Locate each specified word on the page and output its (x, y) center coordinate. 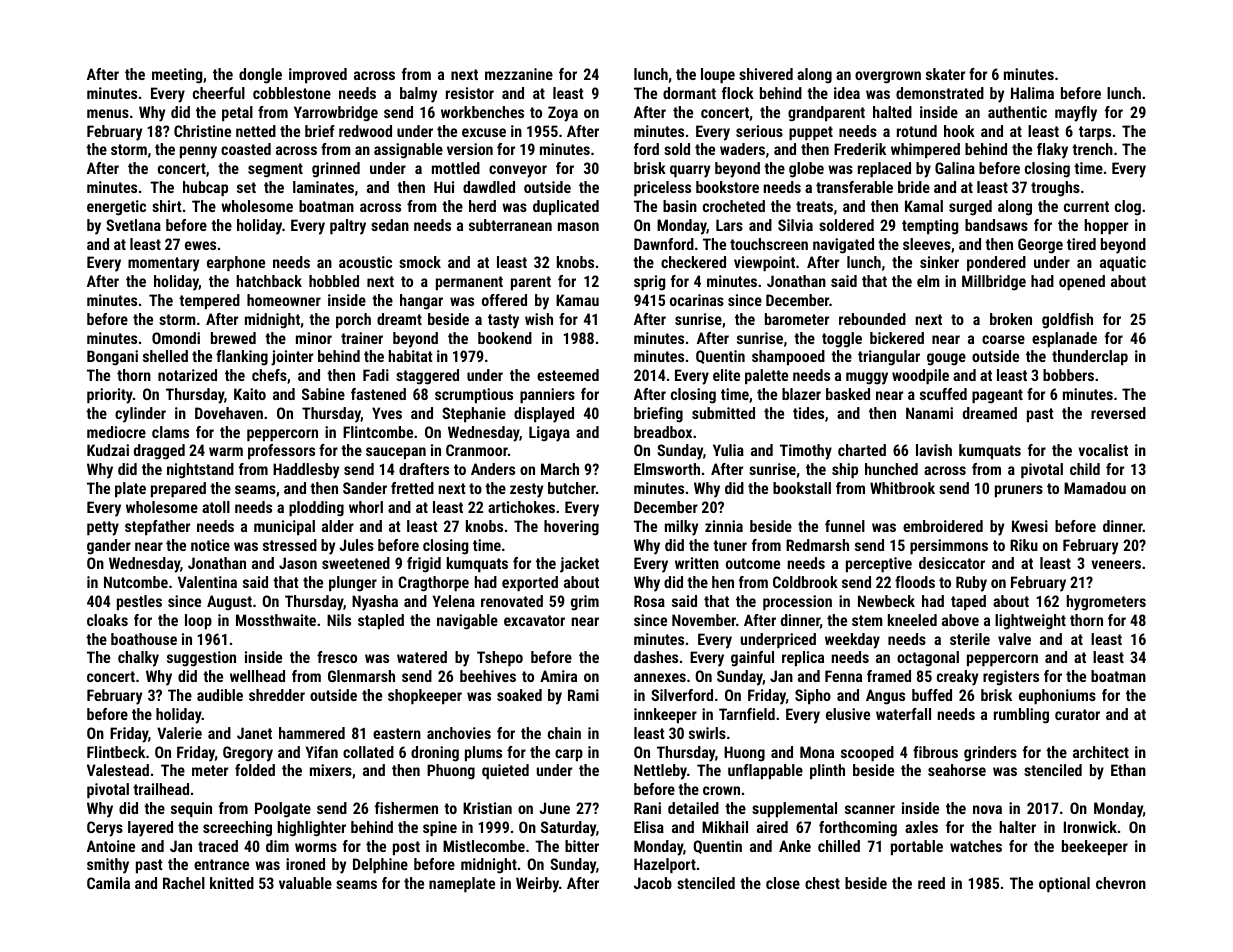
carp (569, 755)
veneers (1116, 564)
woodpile (920, 376)
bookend (505, 338)
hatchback (269, 281)
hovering (571, 528)
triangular (889, 358)
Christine (202, 131)
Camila (108, 883)
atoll (216, 507)
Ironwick (1090, 827)
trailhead (161, 789)
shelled (165, 356)
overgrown (888, 77)
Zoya (563, 114)
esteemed (568, 375)
